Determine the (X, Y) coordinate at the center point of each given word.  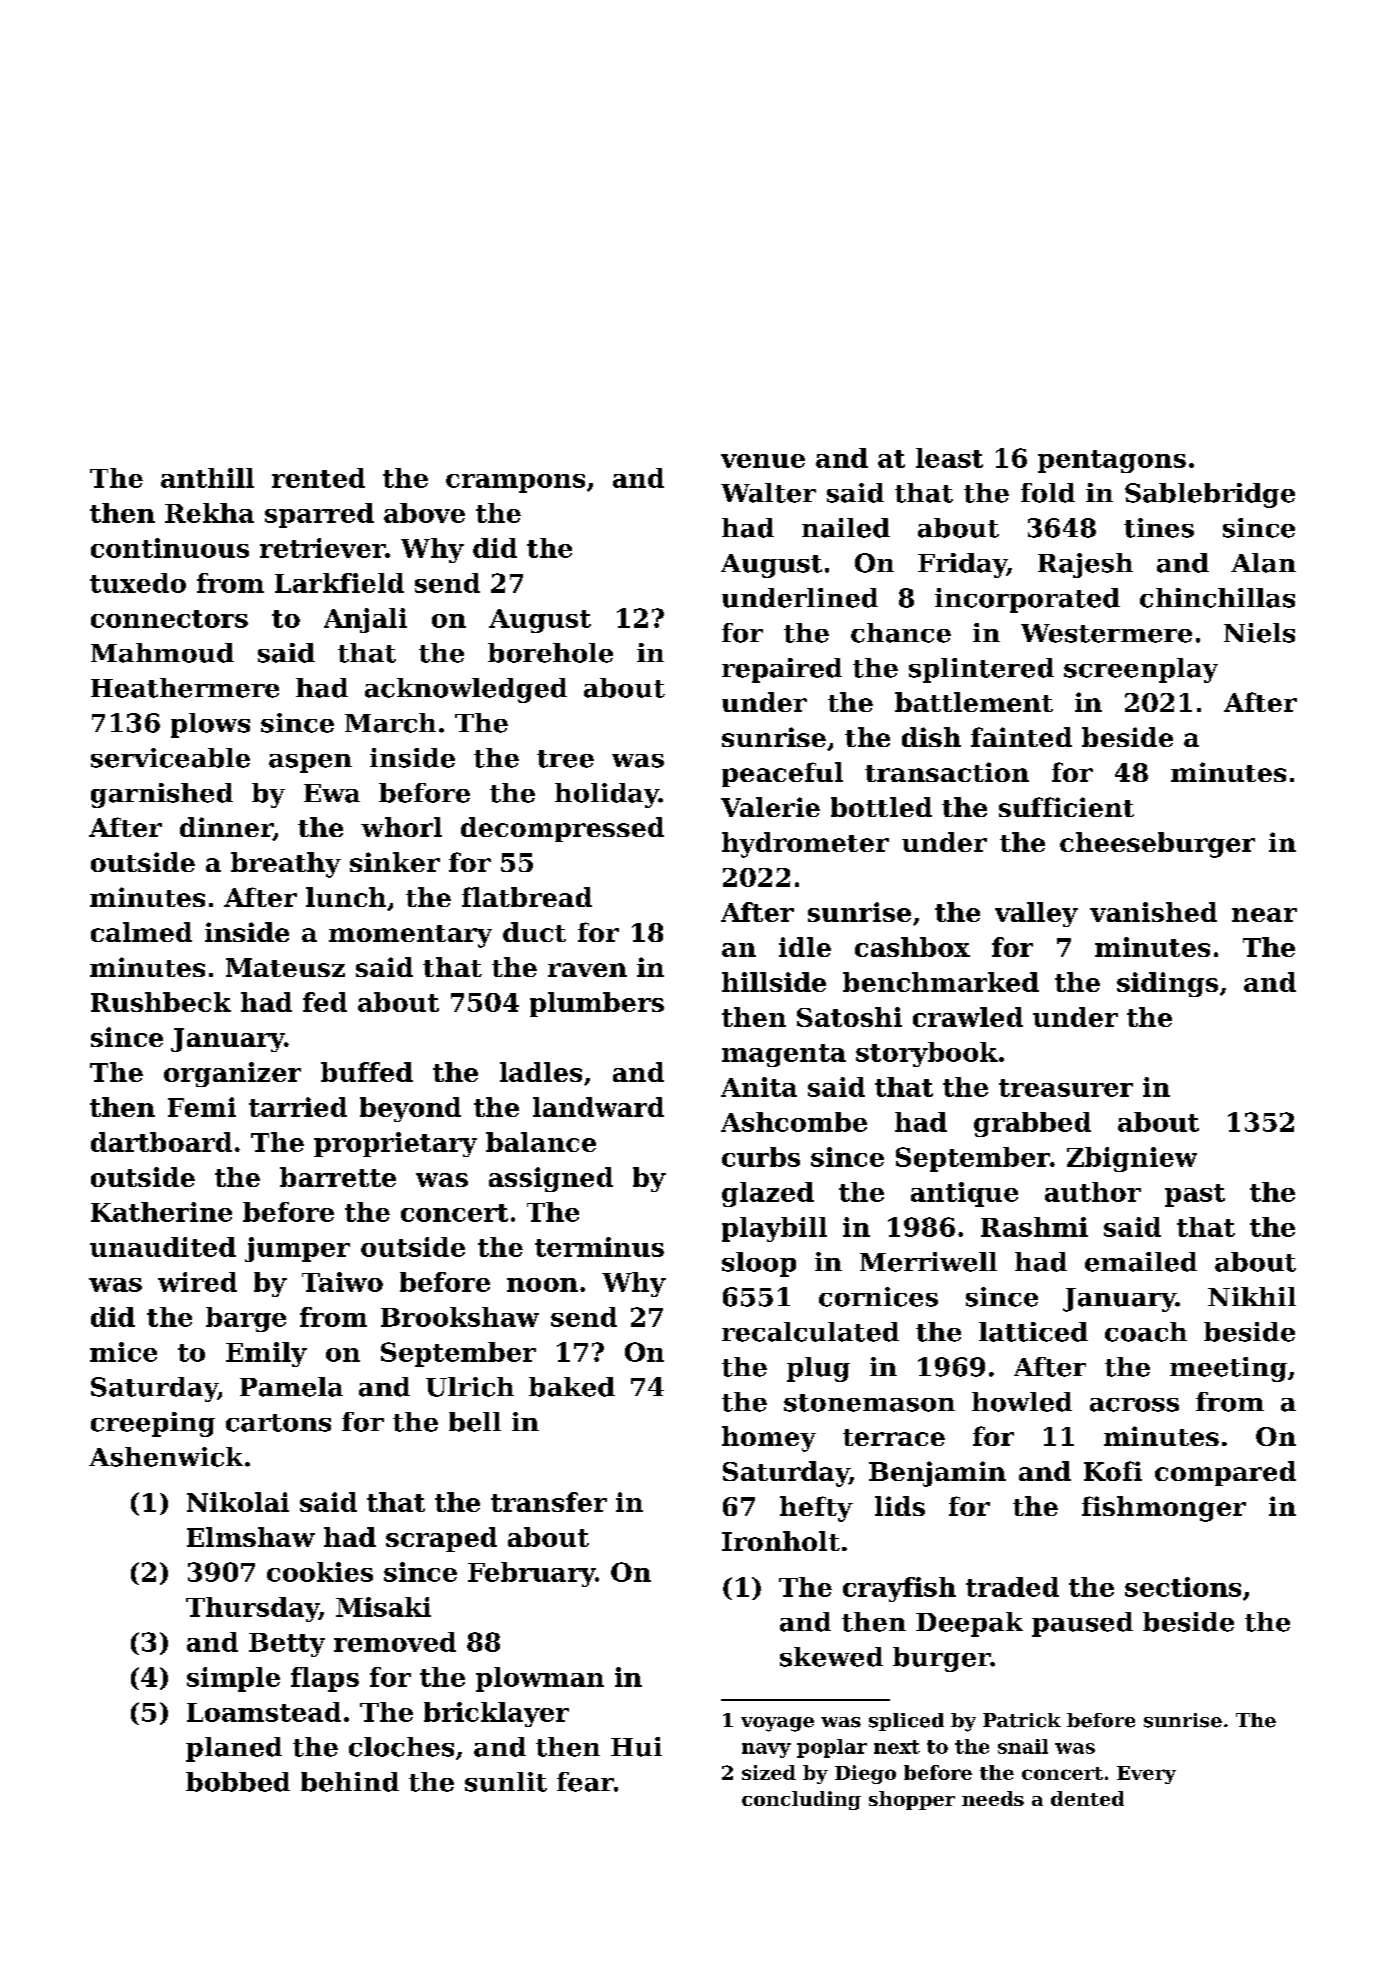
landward (598, 1107)
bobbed (238, 1782)
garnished (162, 795)
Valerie (770, 807)
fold (1048, 493)
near (1264, 915)
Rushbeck (161, 1002)
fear (585, 1782)
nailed (846, 528)
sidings (1167, 984)
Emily (266, 1354)
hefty (816, 1509)
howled (1022, 1402)
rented (318, 478)
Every (1146, 1775)
